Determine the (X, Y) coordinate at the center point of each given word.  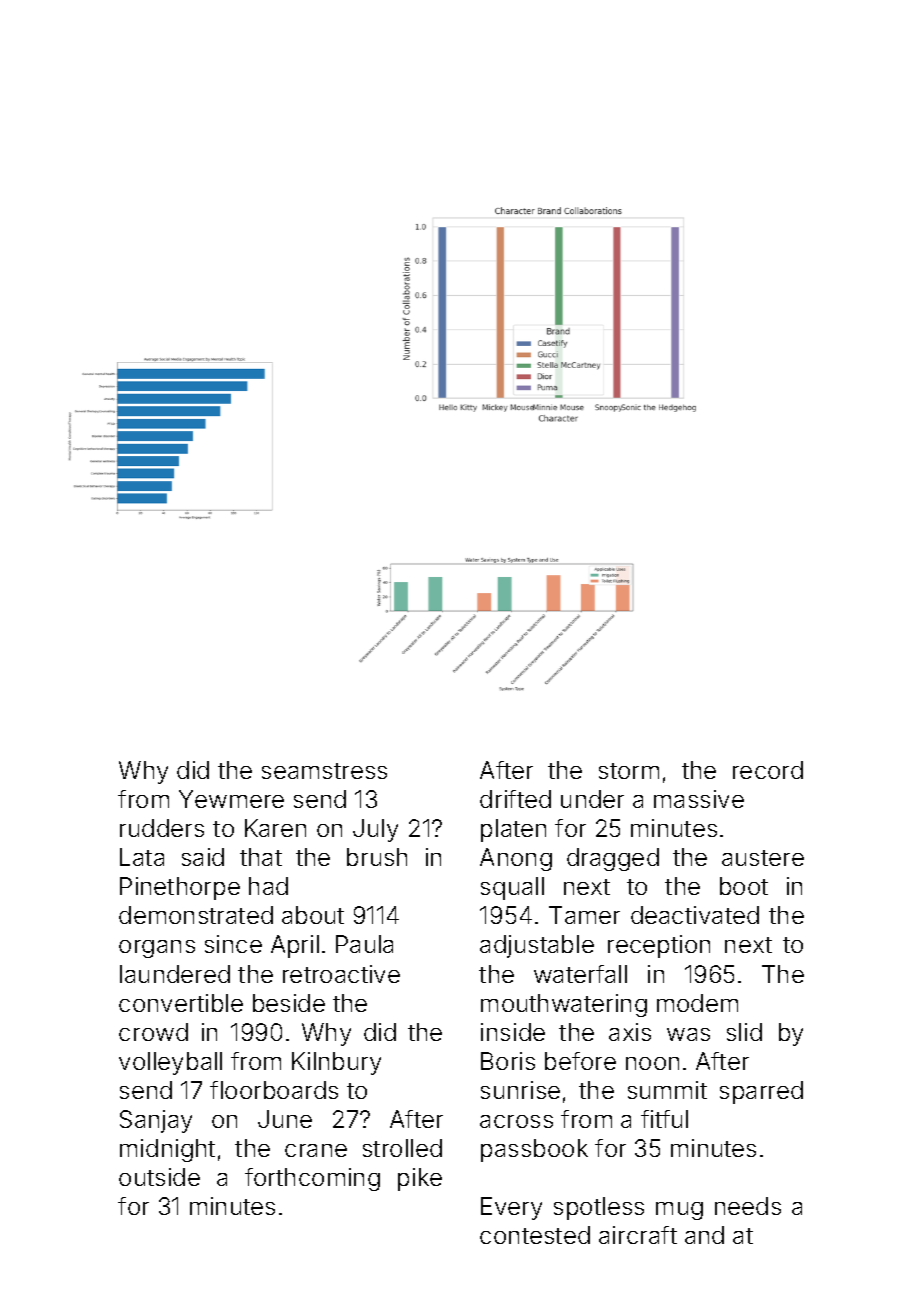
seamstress (324, 771)
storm (629, 771)
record (768, 770)
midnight (167, 1150)
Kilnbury (336, 1063)
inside (513, 1032)
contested (535, 1235)
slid (744, 1032)
